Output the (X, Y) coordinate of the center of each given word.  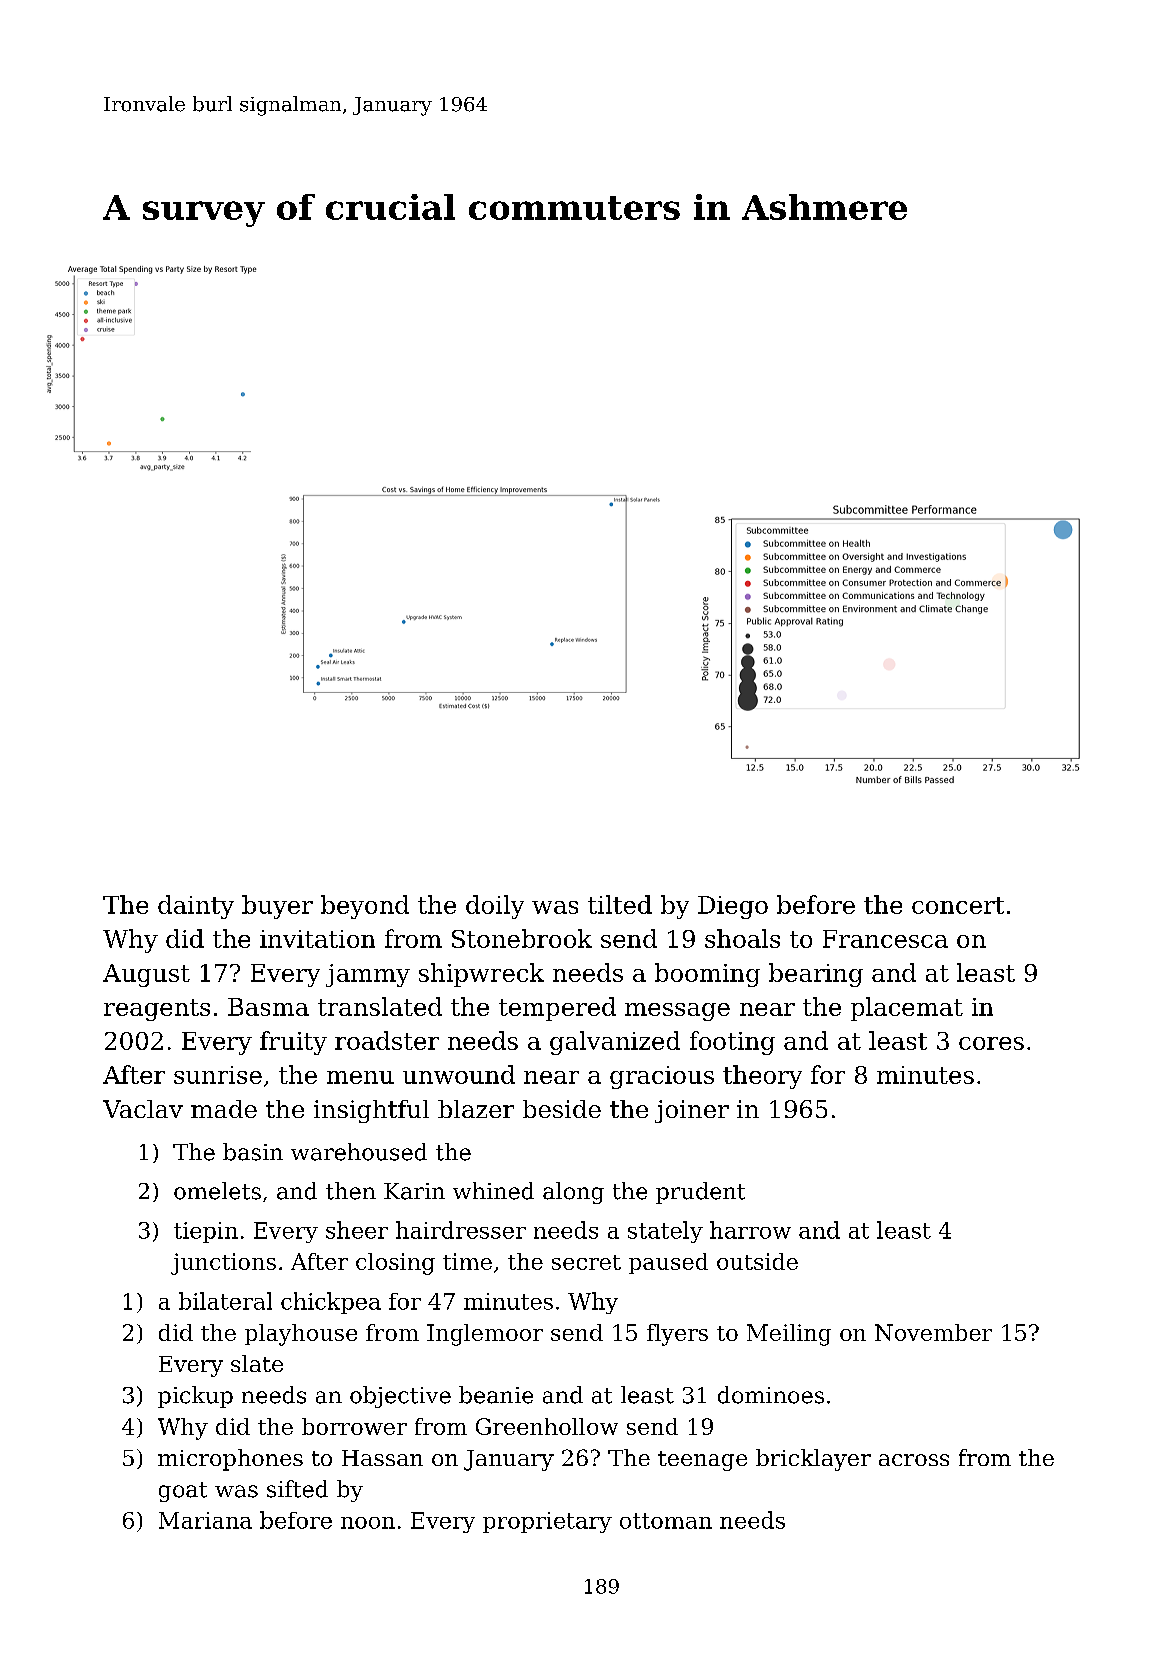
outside (757, 1261)
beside (562, 1109)
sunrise (218, 1075)
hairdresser (461, 1230)
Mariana (205, 1520)
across (914, 1460)
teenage (702, 1461)
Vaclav (143, 1109)
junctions (223, 1264)
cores (991, 1043)
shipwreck (481, 975)
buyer (277, 907)
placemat (907, 1009)
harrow (750, 1230)
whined (493, 1191)
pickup (195, 1397)
